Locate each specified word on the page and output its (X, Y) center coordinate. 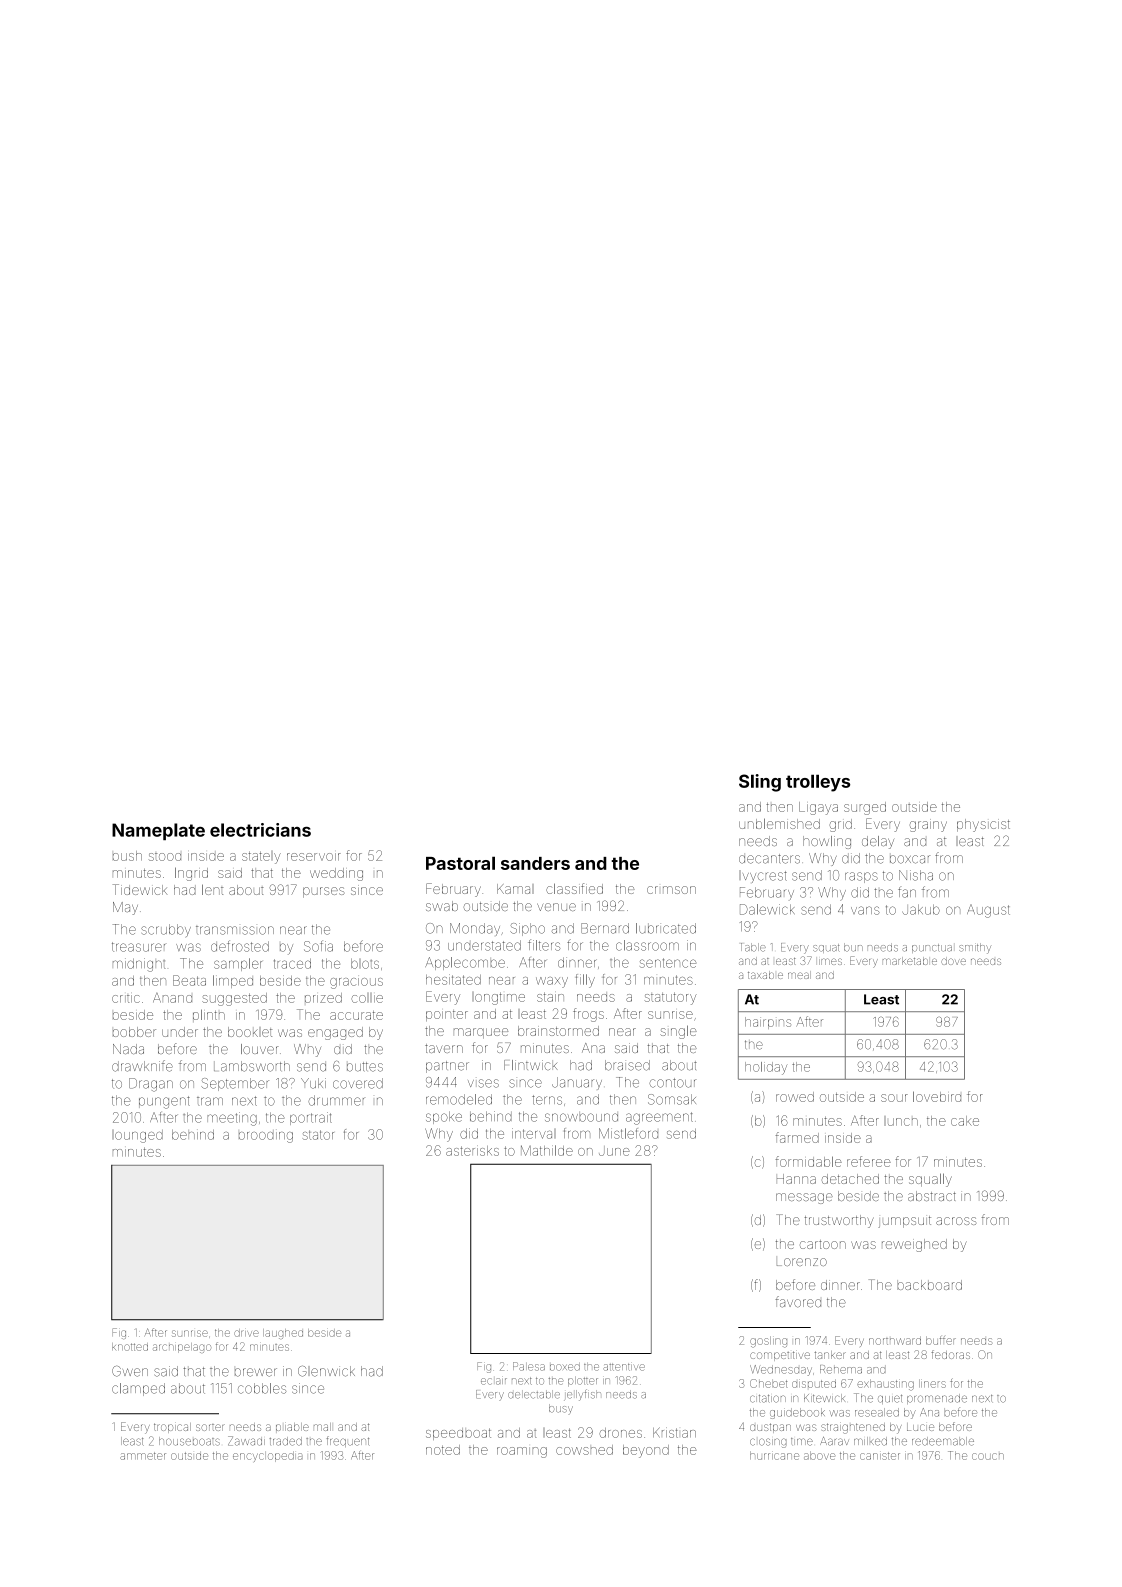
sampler (238, 964)
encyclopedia (268, 1457)
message (804, 1198)
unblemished (779, 823)
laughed (283, 1334)
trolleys (818, 783)
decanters (769, 859)
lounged (137, 1136)
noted (443, 1450)
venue (556, 907)
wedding (336, 874)
